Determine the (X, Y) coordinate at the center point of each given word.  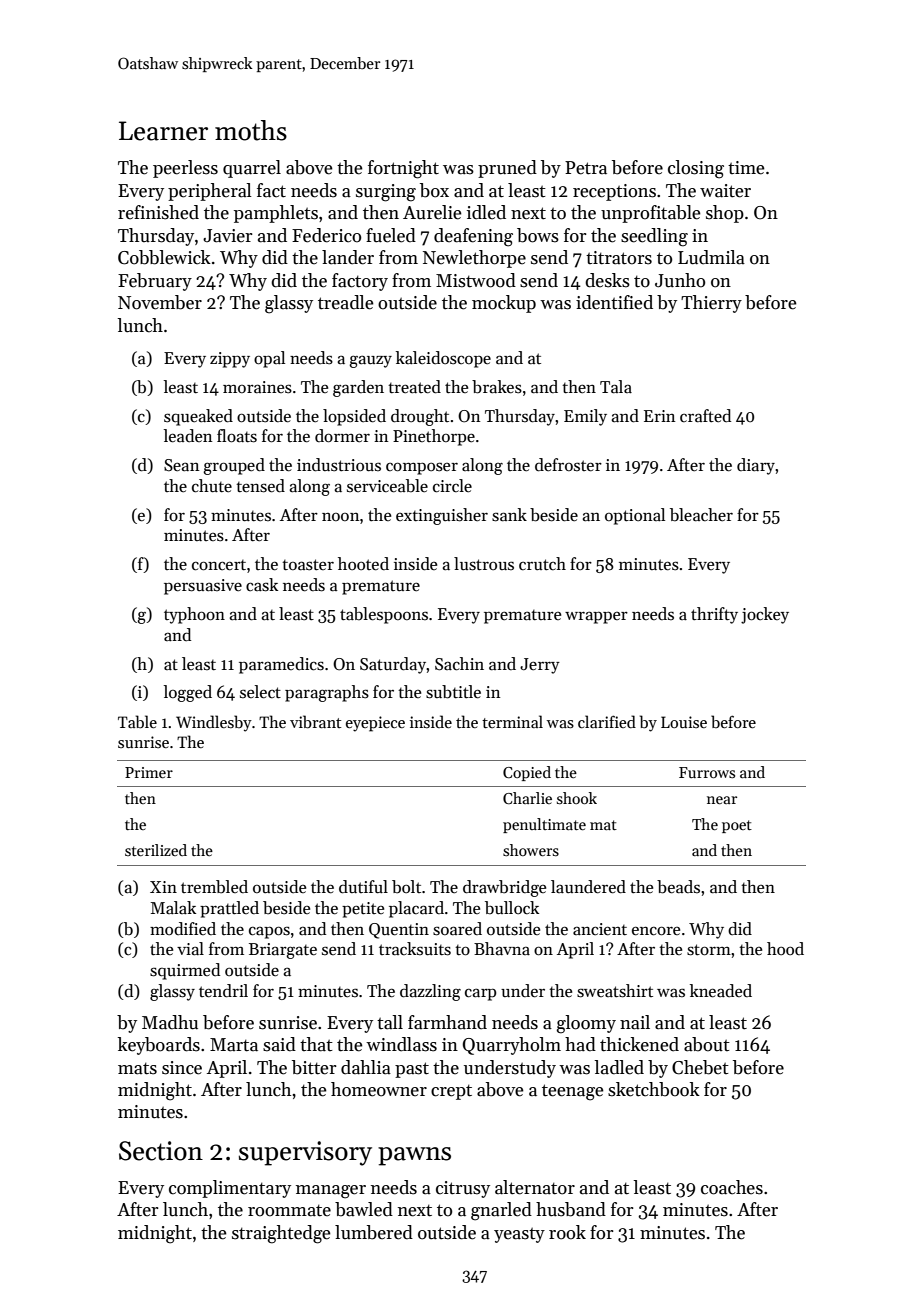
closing (696, 169)
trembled (214, 887)
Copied (527, 773)
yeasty (519, 1235)
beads (678, 887)
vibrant (315, 722)
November (160, 302)
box (434, 190)
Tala (616, 387)
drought (420, 417)
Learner (163, 131)
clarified (607, 721)
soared (457, 929)
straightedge (281, 1234)
